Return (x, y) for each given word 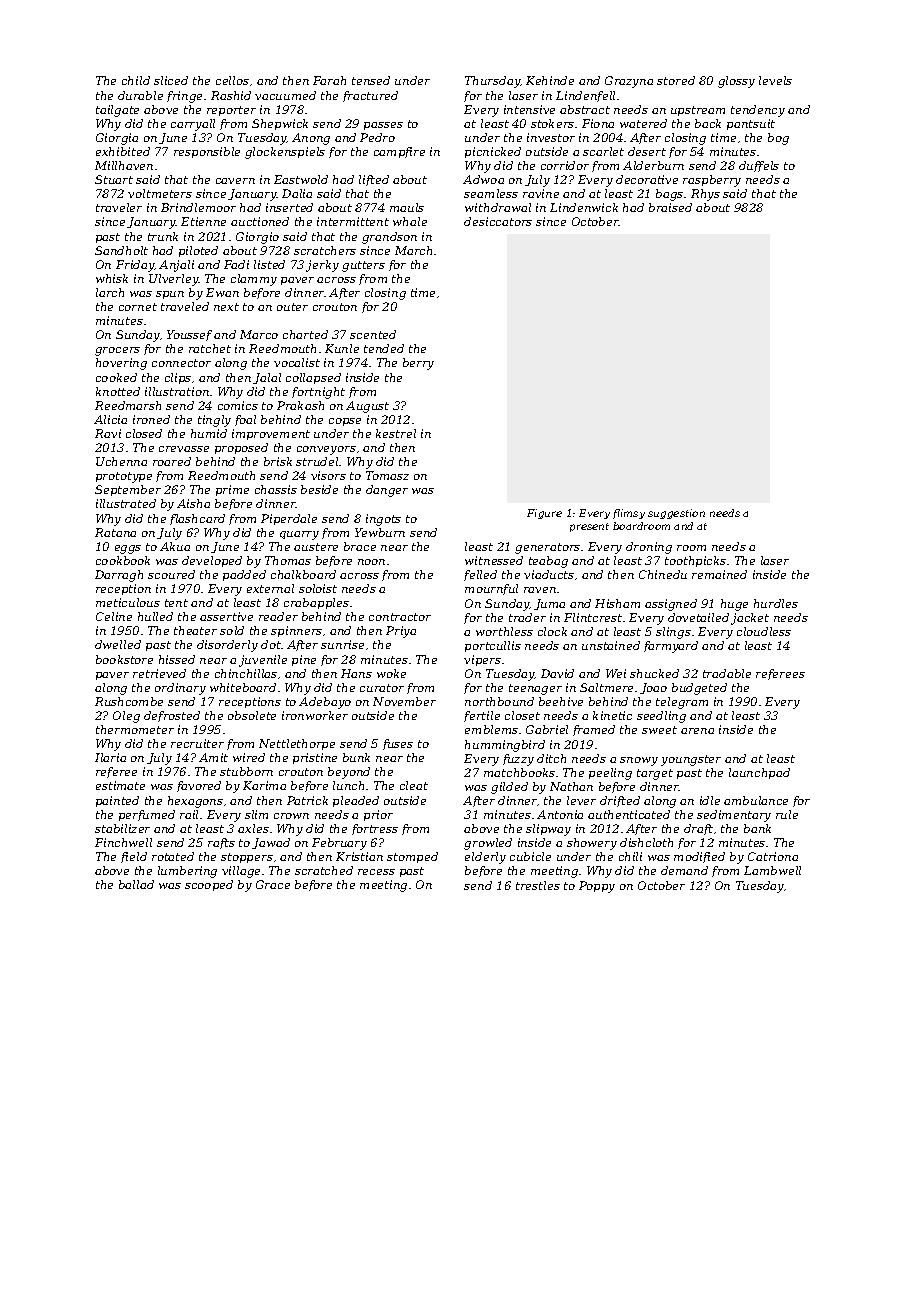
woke (391, 673)
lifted (374, 180)
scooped (209, 885)
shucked (654, 673)
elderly (485, 858)
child (136, 80)
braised (670, 207)
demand (684, 870)
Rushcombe (129, 701)
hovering (121, 364)
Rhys (705, 195)
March (413, 250)
